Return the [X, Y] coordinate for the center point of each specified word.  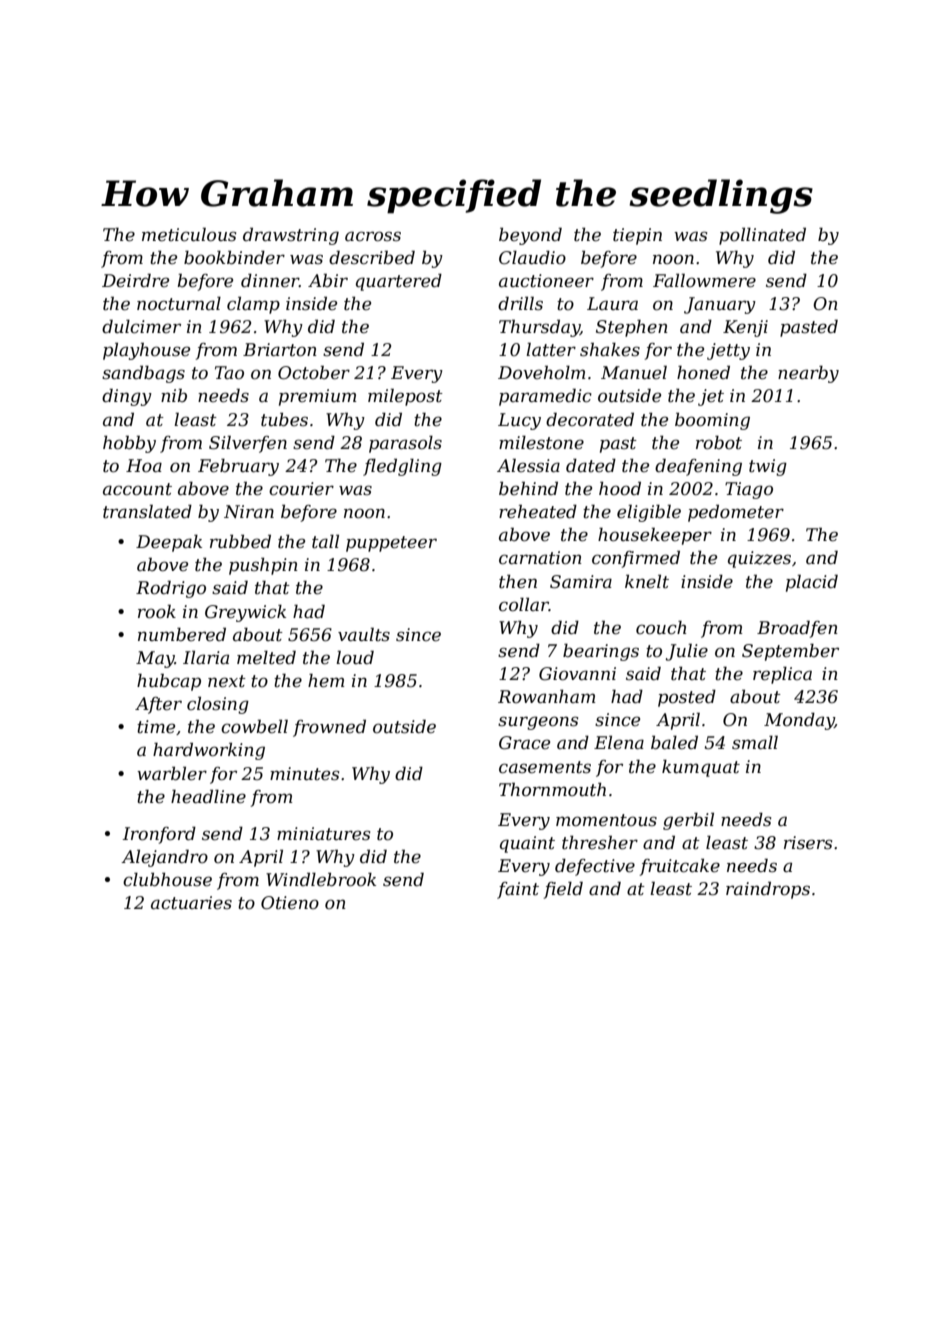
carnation [540, 558]
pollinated [762, 236]
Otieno [290, 903]
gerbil [688, 821]
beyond [530, 236]
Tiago [749, 490]
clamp [253, 305]
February [238, 467]
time [156, 726]
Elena [619, 742]
